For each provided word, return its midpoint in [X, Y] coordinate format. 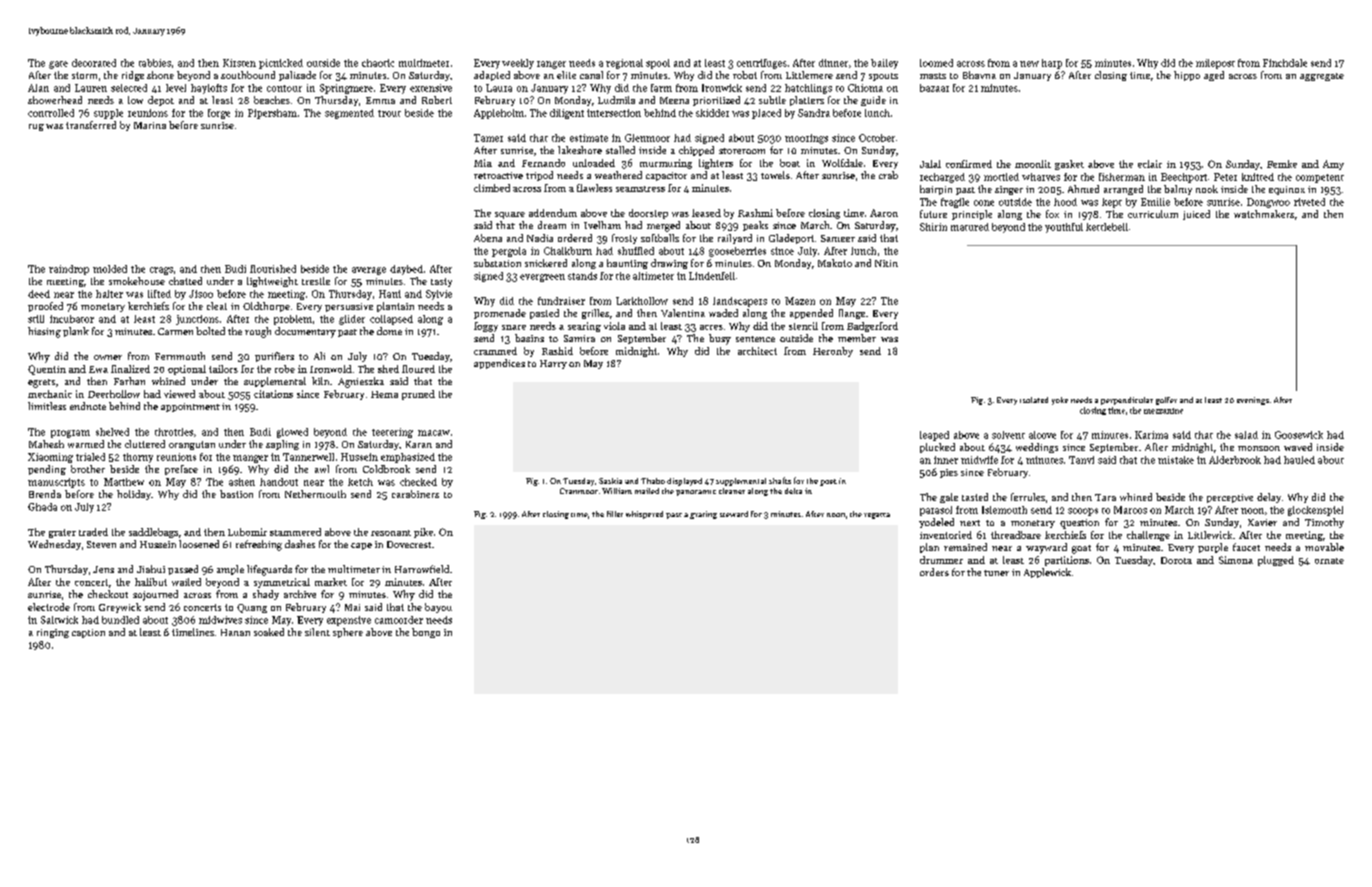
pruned [418, 395]
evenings [1253, 401]
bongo [426, 633]
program [70, 434]
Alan [38, 88]
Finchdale [1285, 63]
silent [317, 632]
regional [624, 64]
